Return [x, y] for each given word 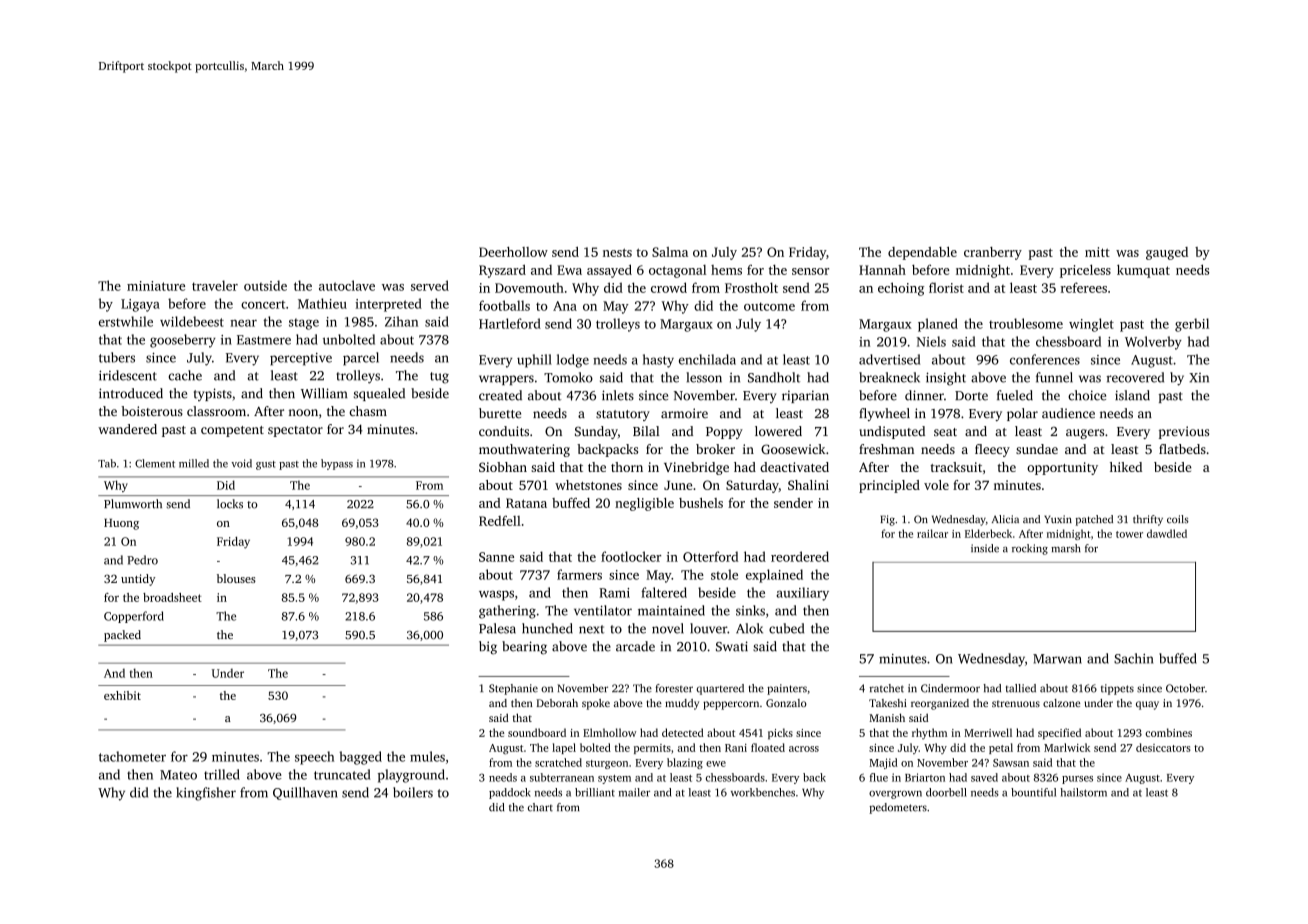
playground [411, 776]
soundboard [537, 732]
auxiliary [802, 594]
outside [265, 285]
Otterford [710, 556]
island [1132, 395]
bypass [337, 464]
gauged [1167, 253]
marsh [1066, 548]
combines [1168, 732]
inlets [618, 395]
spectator [295, 431]
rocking [1030, 549]
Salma [670, 252]
